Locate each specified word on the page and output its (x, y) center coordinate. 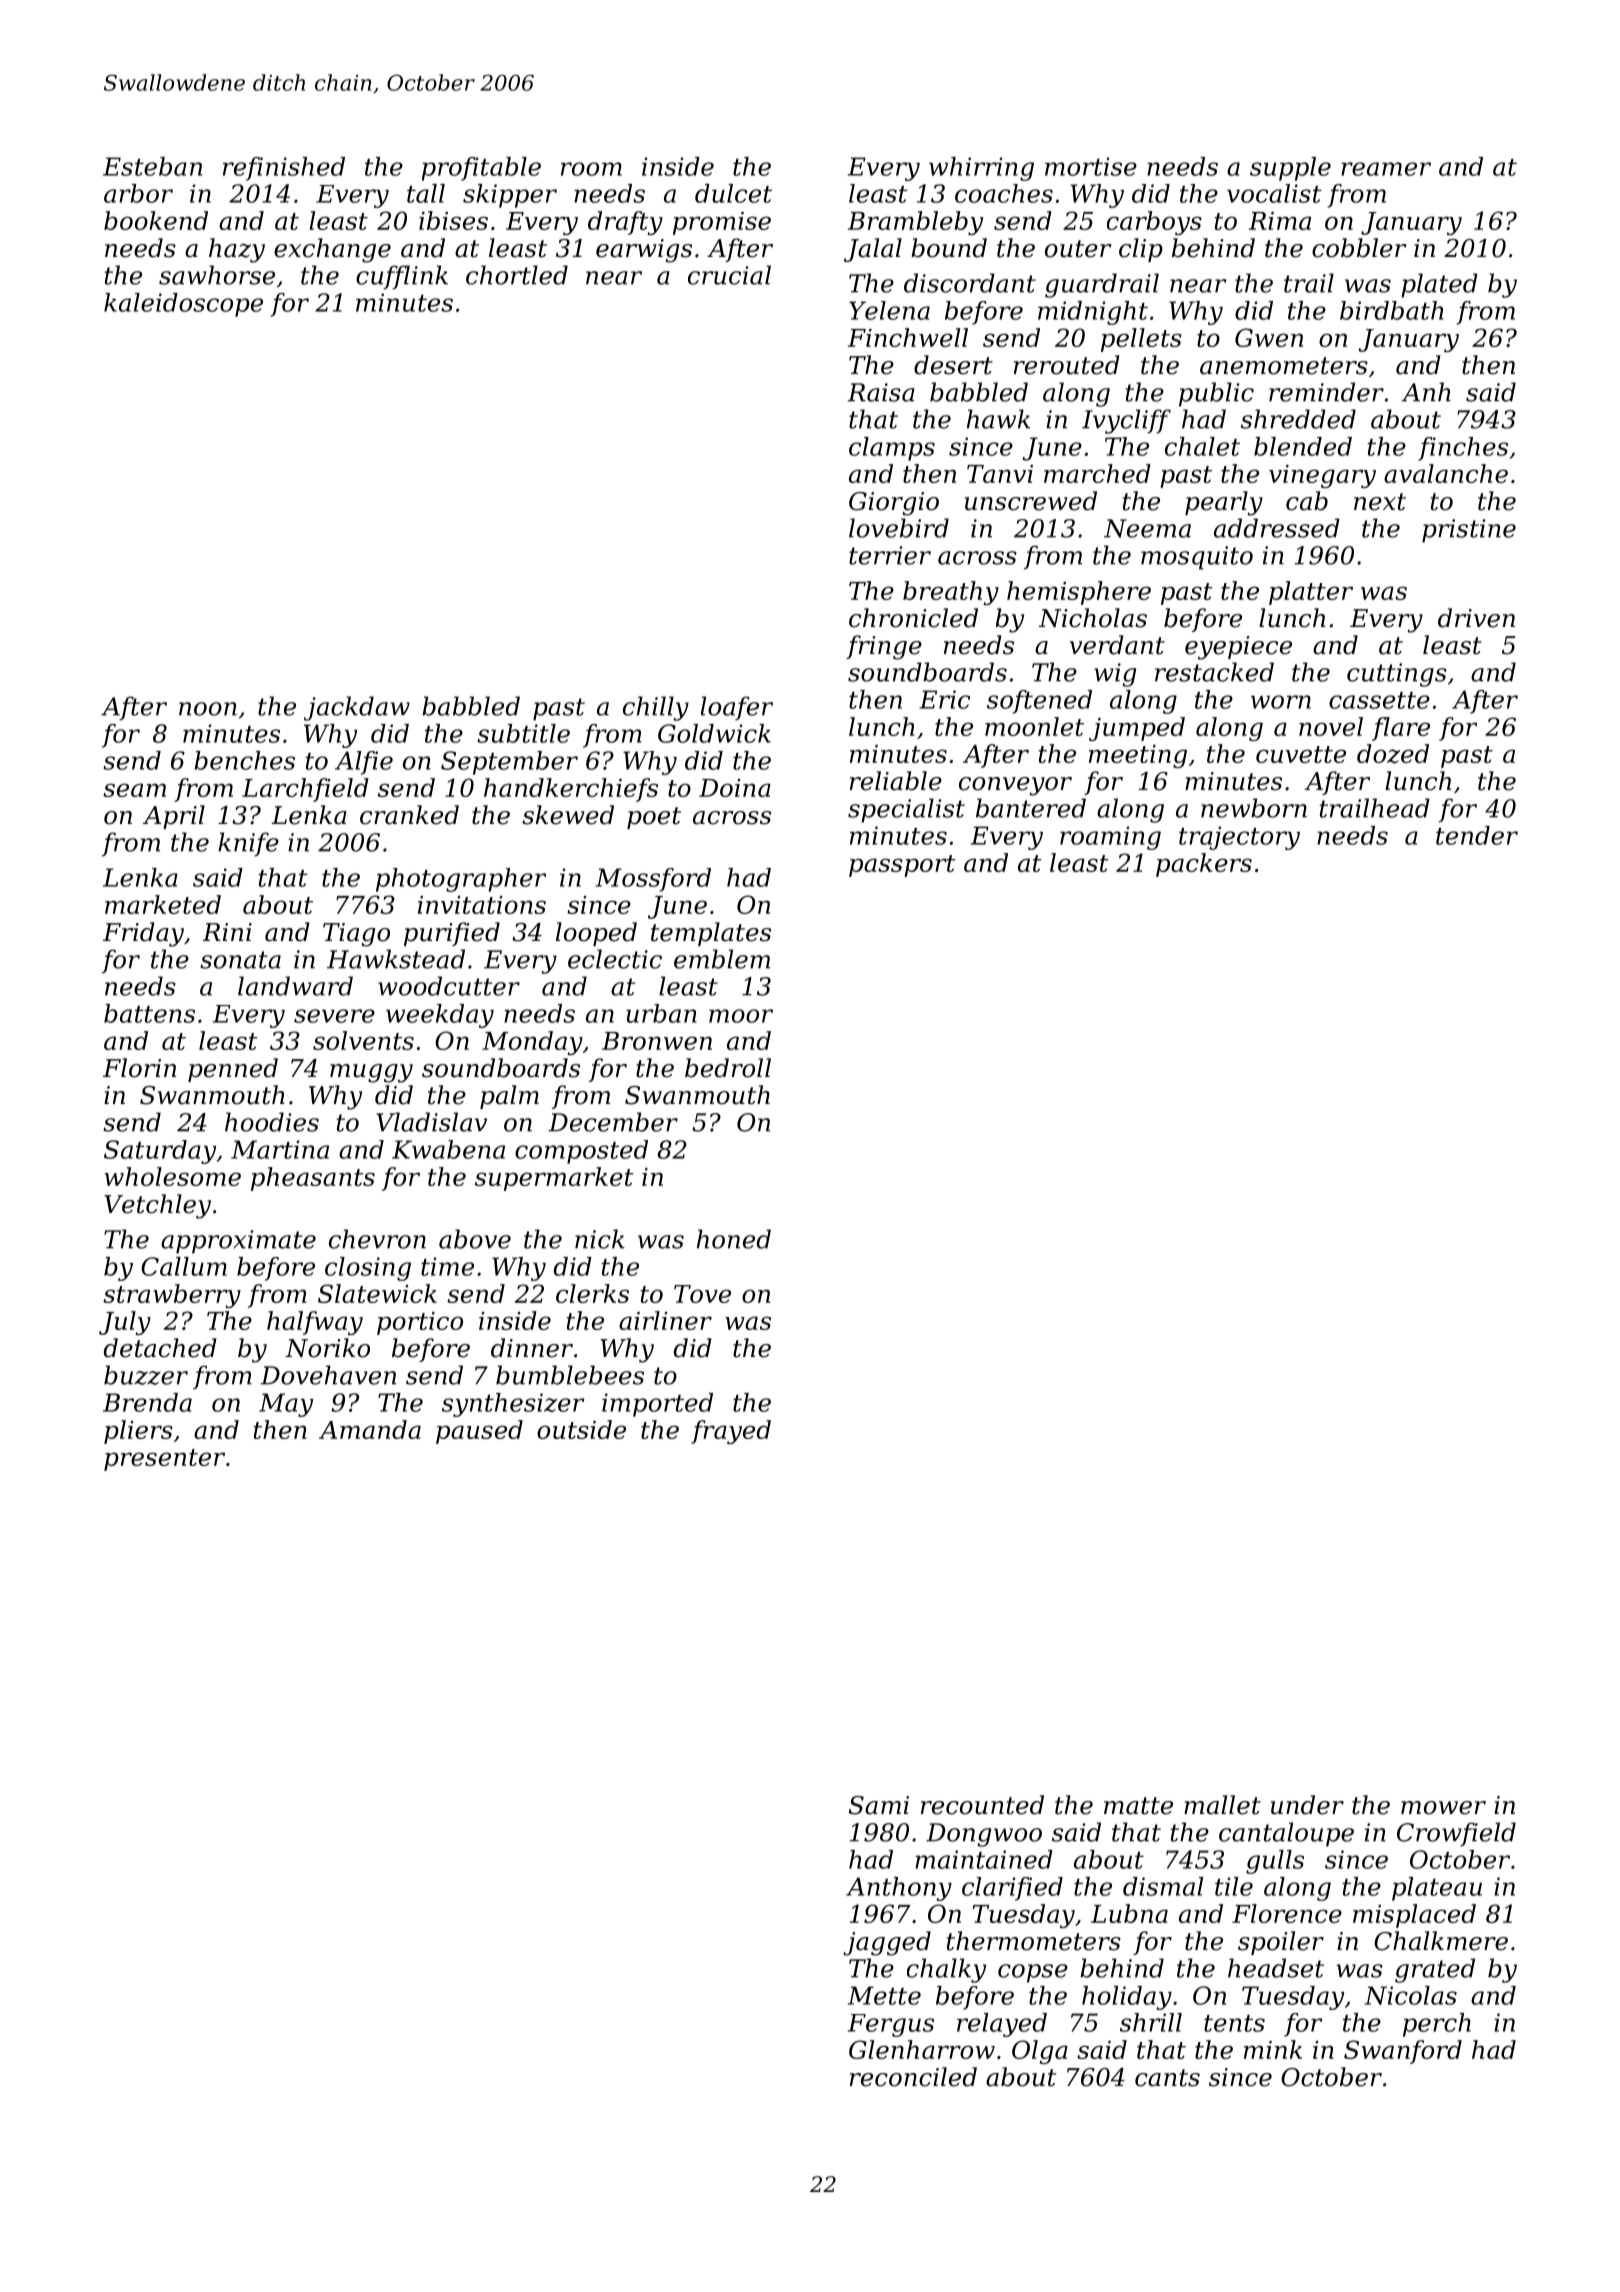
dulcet (733, 193)
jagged (887, 1943)
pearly (1224, 503)
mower (1443, 1808)
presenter (164, 1460)
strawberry (172, 1296)
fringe (884, 647)
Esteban (152, 166)
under (1307, 1805)
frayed (731, 1432)
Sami (879, 1805)
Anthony (899, 1889)
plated (1439, 285)
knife (248, 844)
